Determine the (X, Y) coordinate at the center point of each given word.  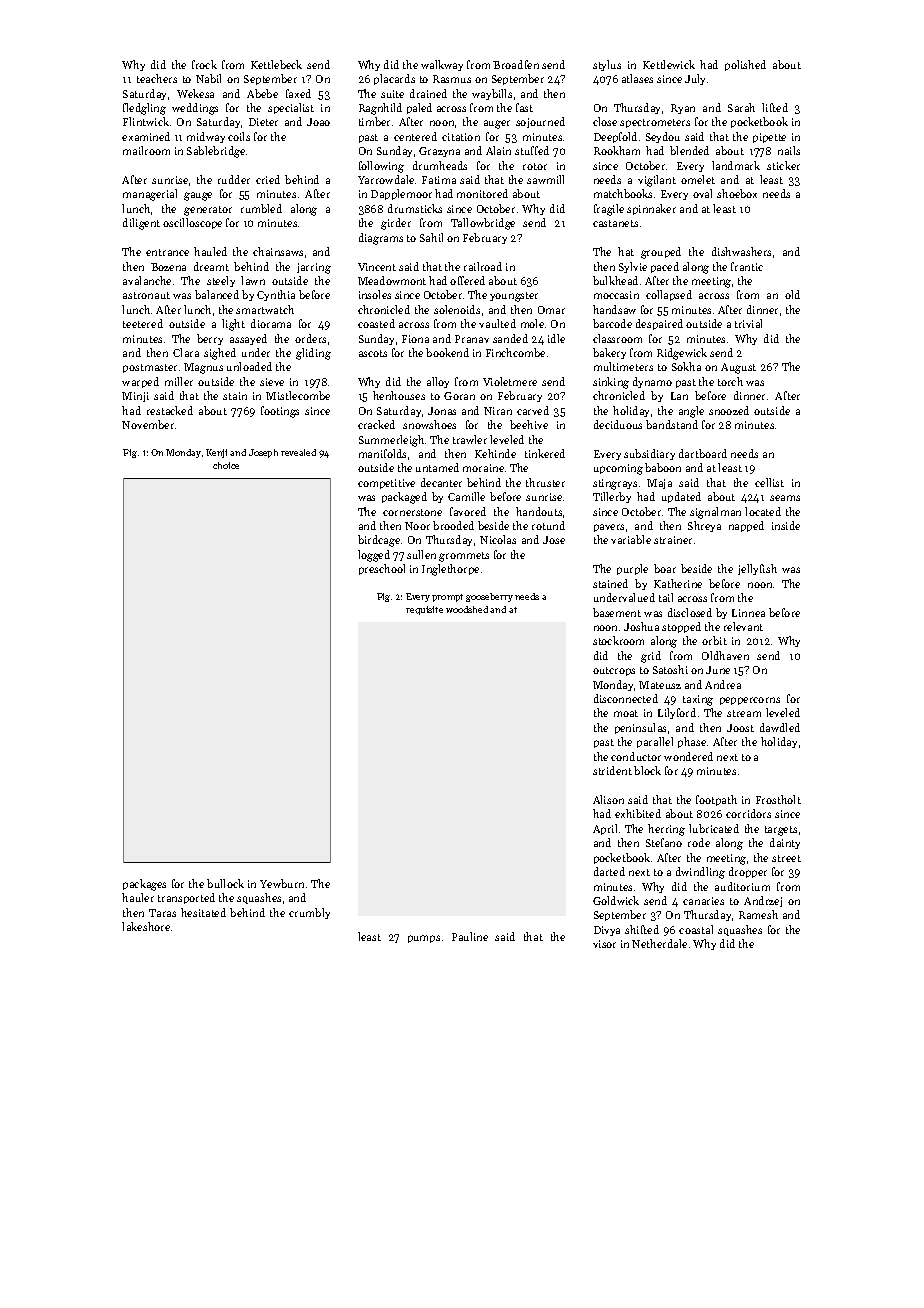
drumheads (440, 165)
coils (239, 136)
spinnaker (651, 209)
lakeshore (146, 926)
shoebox (737, 193)
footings (280, 412)
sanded (510, 338)
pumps (424, 939)
